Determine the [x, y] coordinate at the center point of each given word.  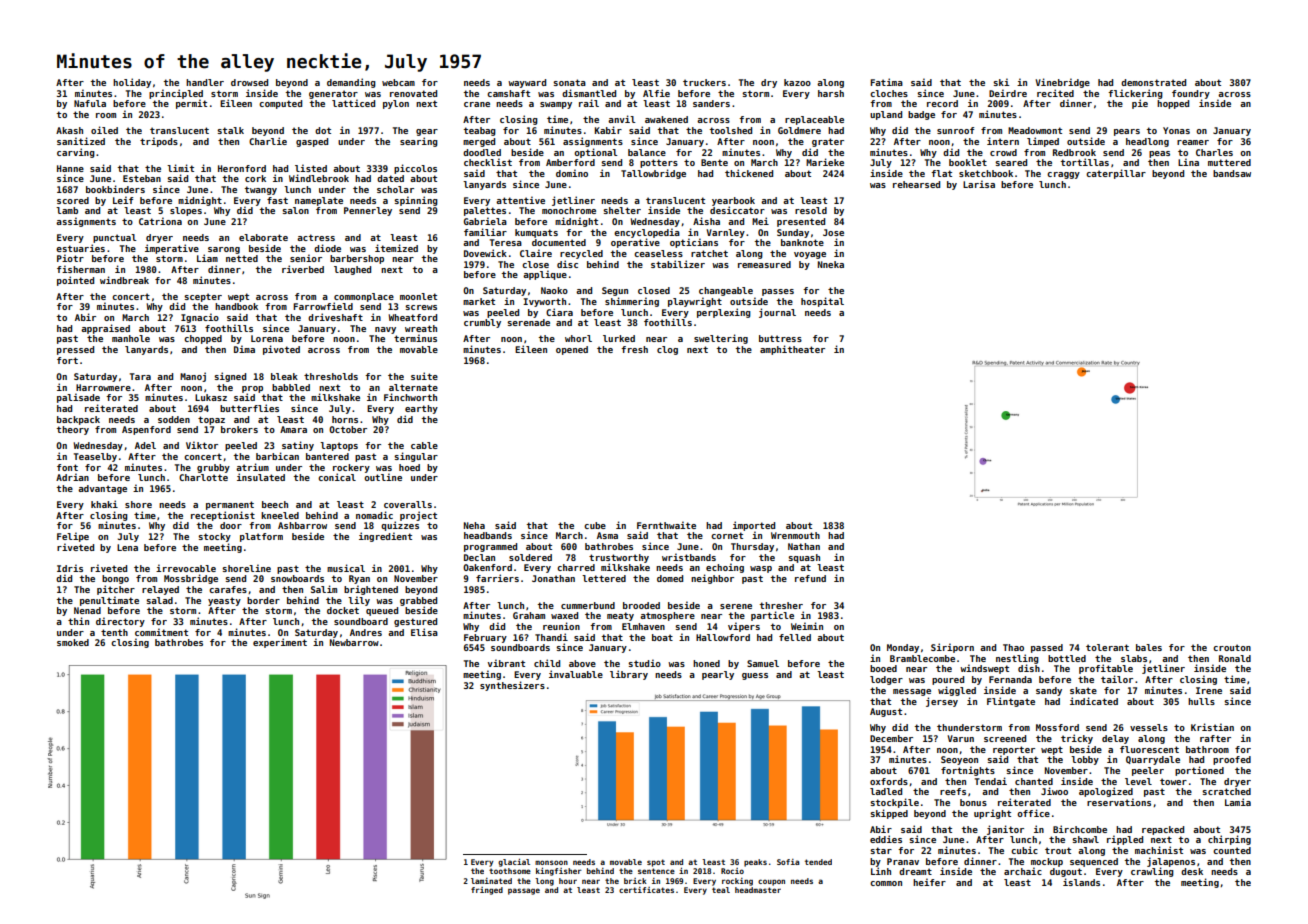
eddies [886, 839]
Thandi [551, 637]
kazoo [797, 82]
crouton [1232, 647]
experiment [280, 643]
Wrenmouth [795, 535]
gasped [312, 142]
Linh [881, 871]
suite [424, 376]
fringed [487, 891]
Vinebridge [1062, 83]
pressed [75, 350]
